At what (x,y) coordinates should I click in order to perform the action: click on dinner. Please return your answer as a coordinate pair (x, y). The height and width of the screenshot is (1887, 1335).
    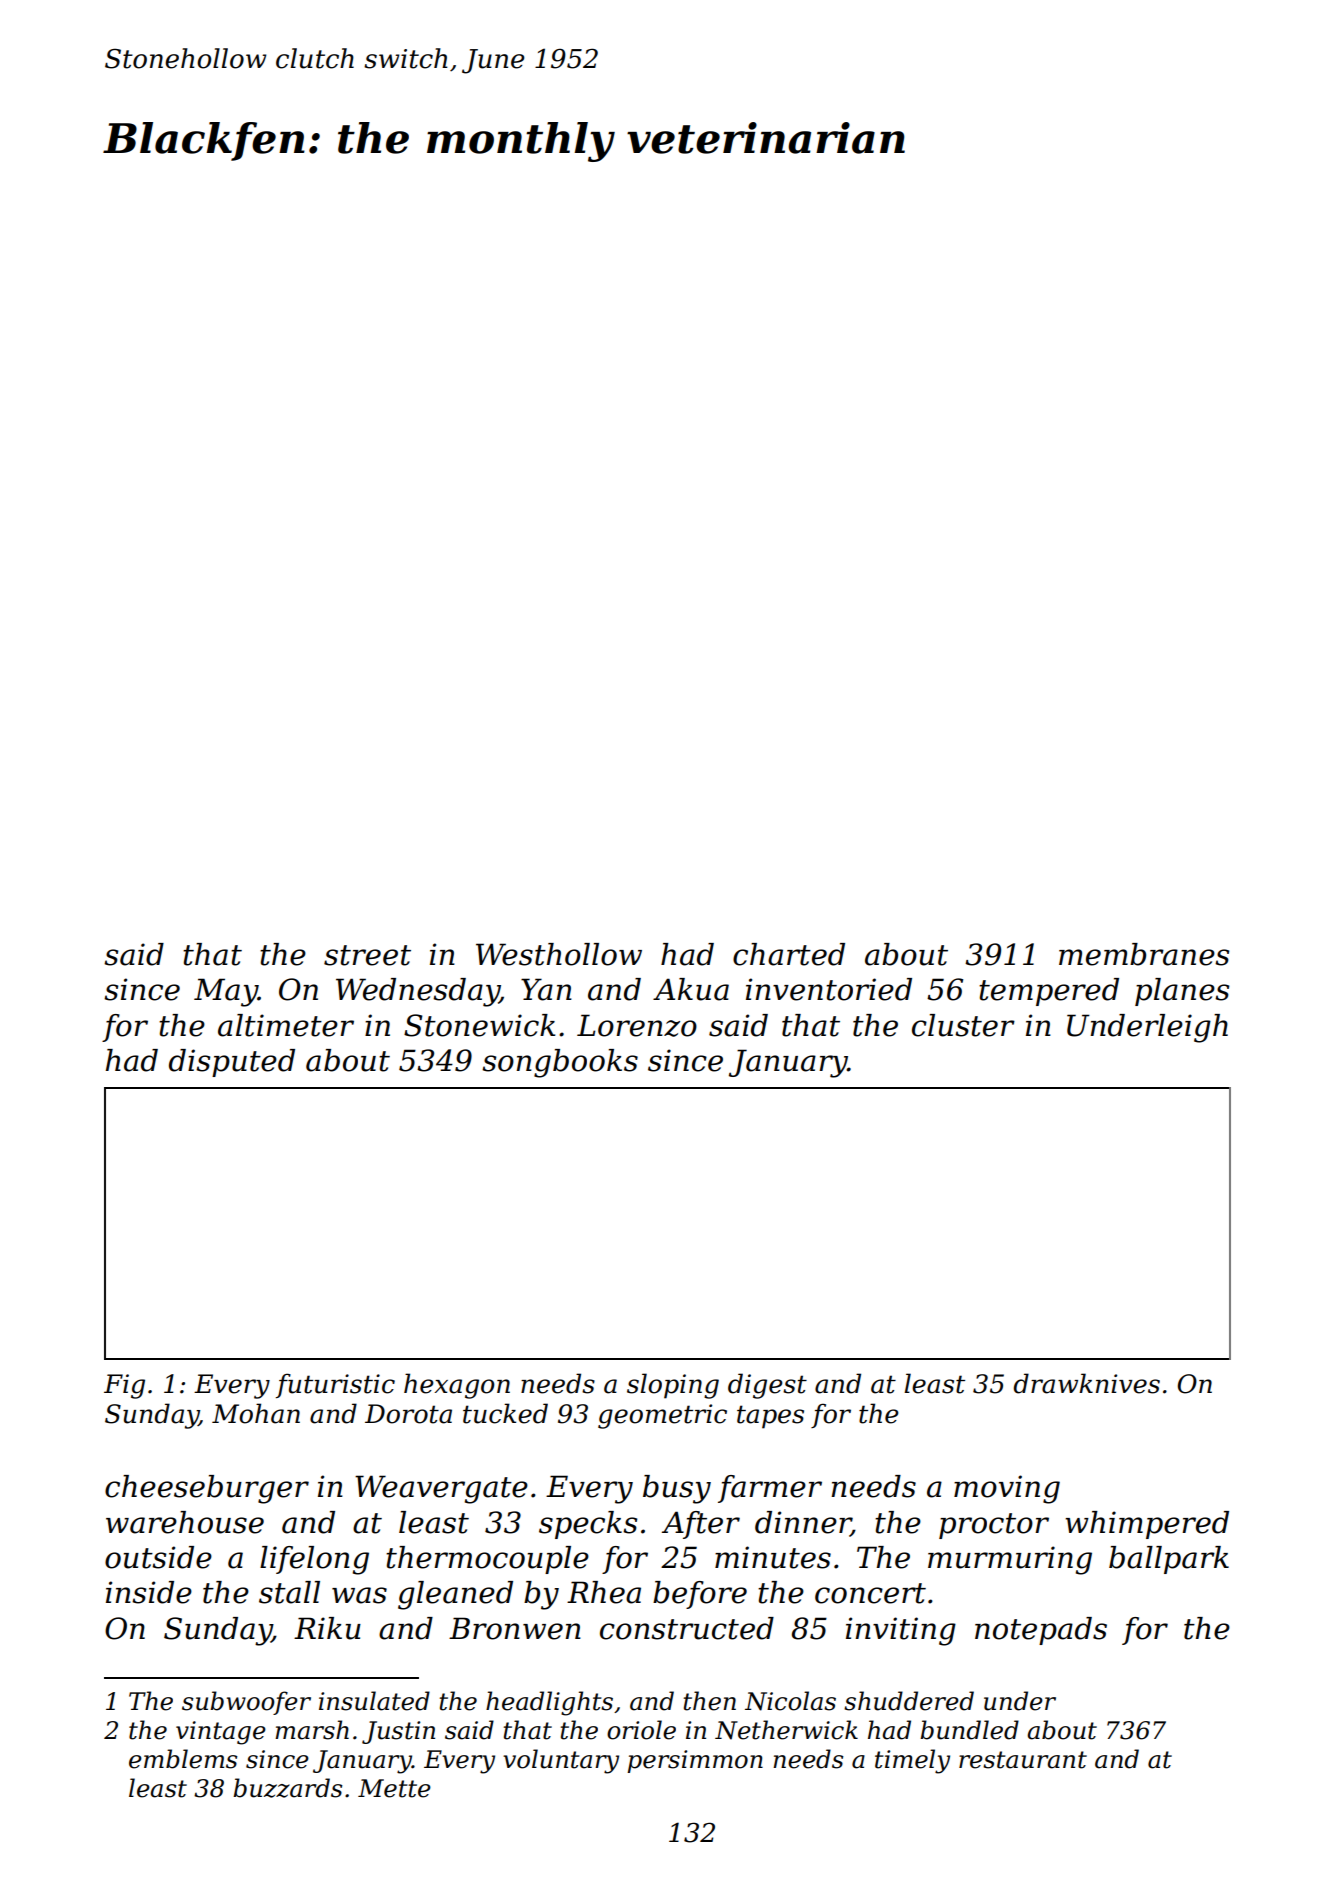
    Looking at the image, I should click on (803, 1523).
